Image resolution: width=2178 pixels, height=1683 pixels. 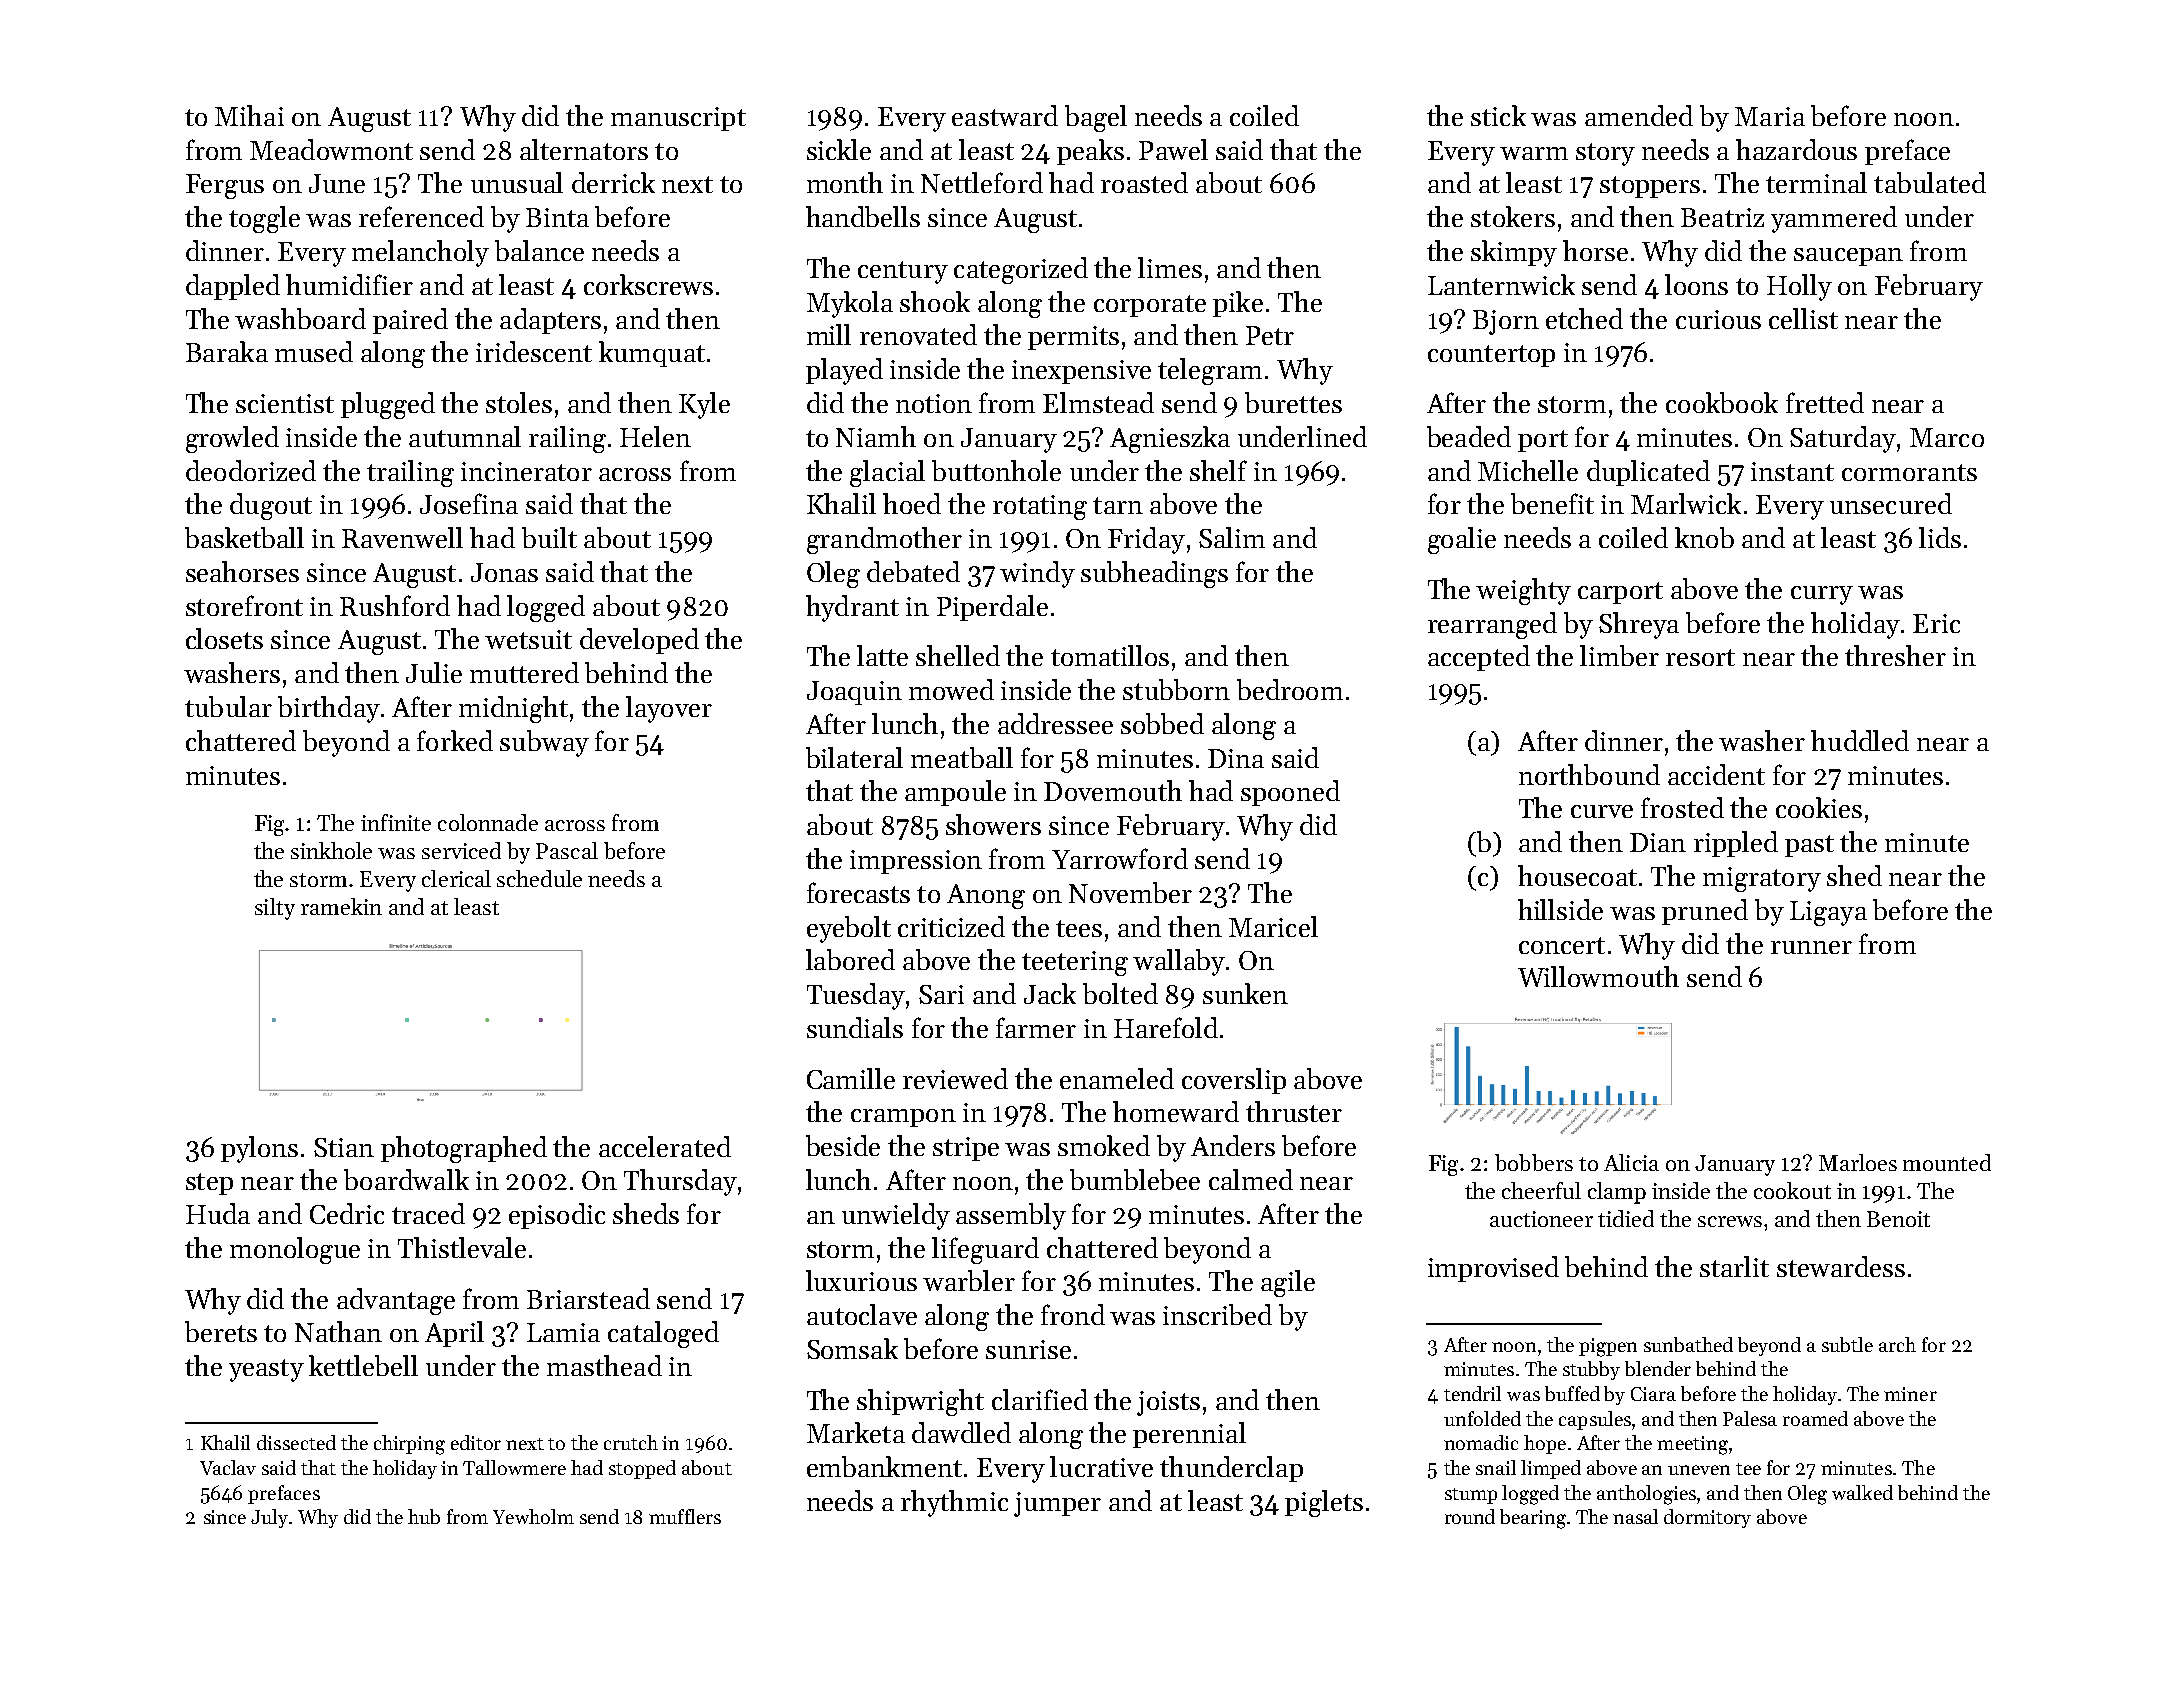 What do you see at coordinates (1828, 913) in the screenshot?
I see `Ligaya` at bounding box center [1828, 913].
